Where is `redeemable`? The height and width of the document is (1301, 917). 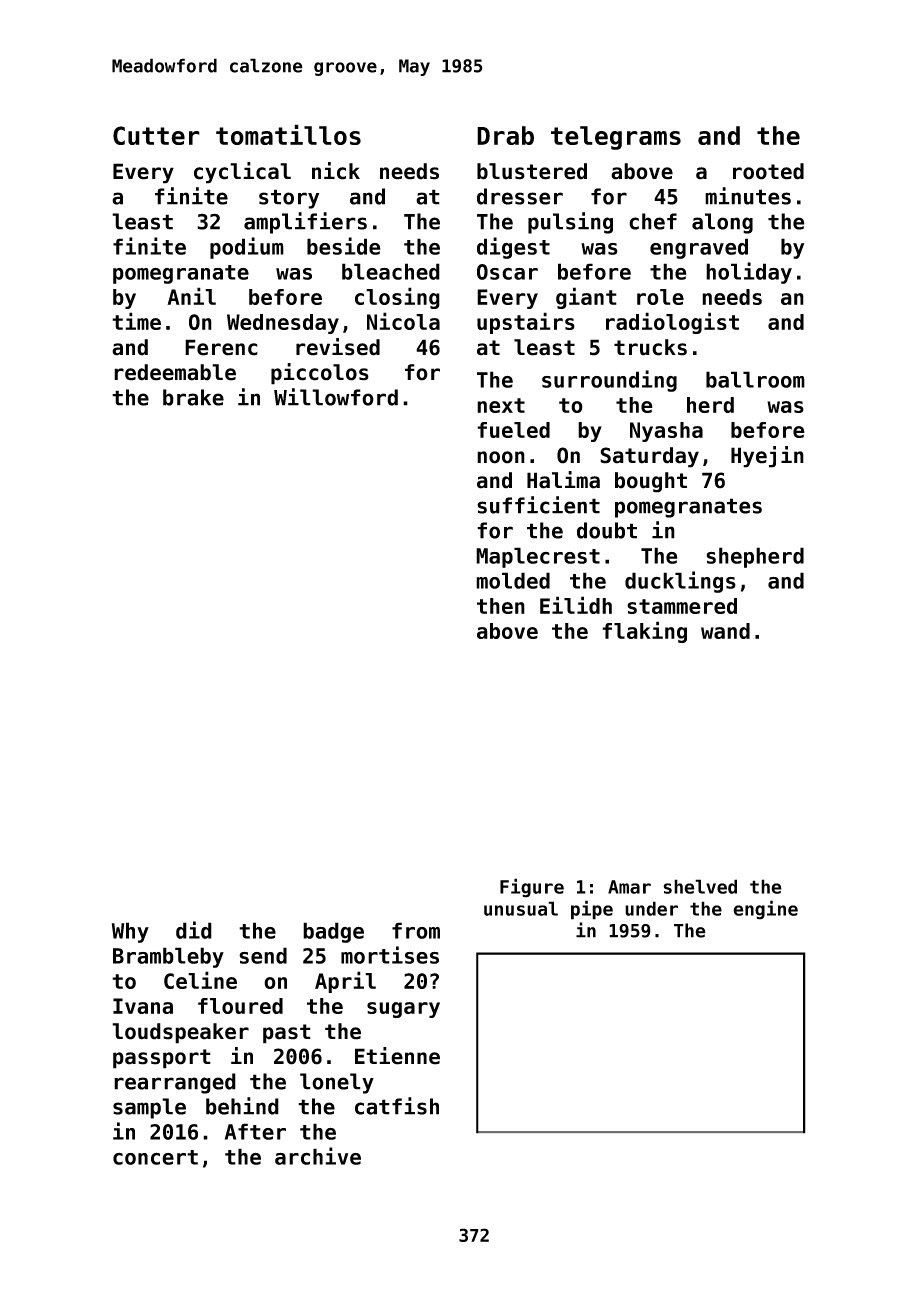 redeemable is located at coordinates (175, 372).
